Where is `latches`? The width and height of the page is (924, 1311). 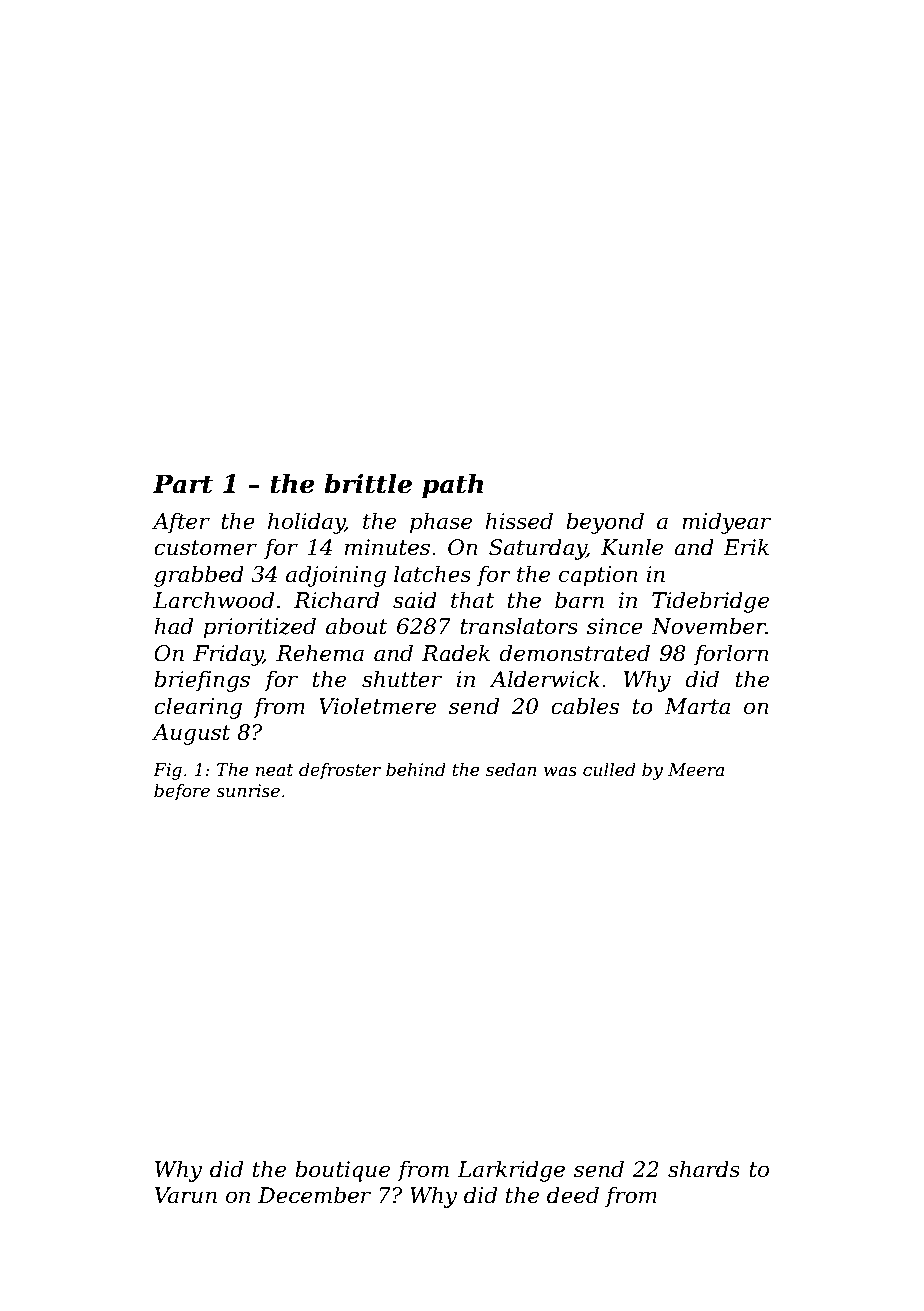 latches is located at coordinates (432, 574).
